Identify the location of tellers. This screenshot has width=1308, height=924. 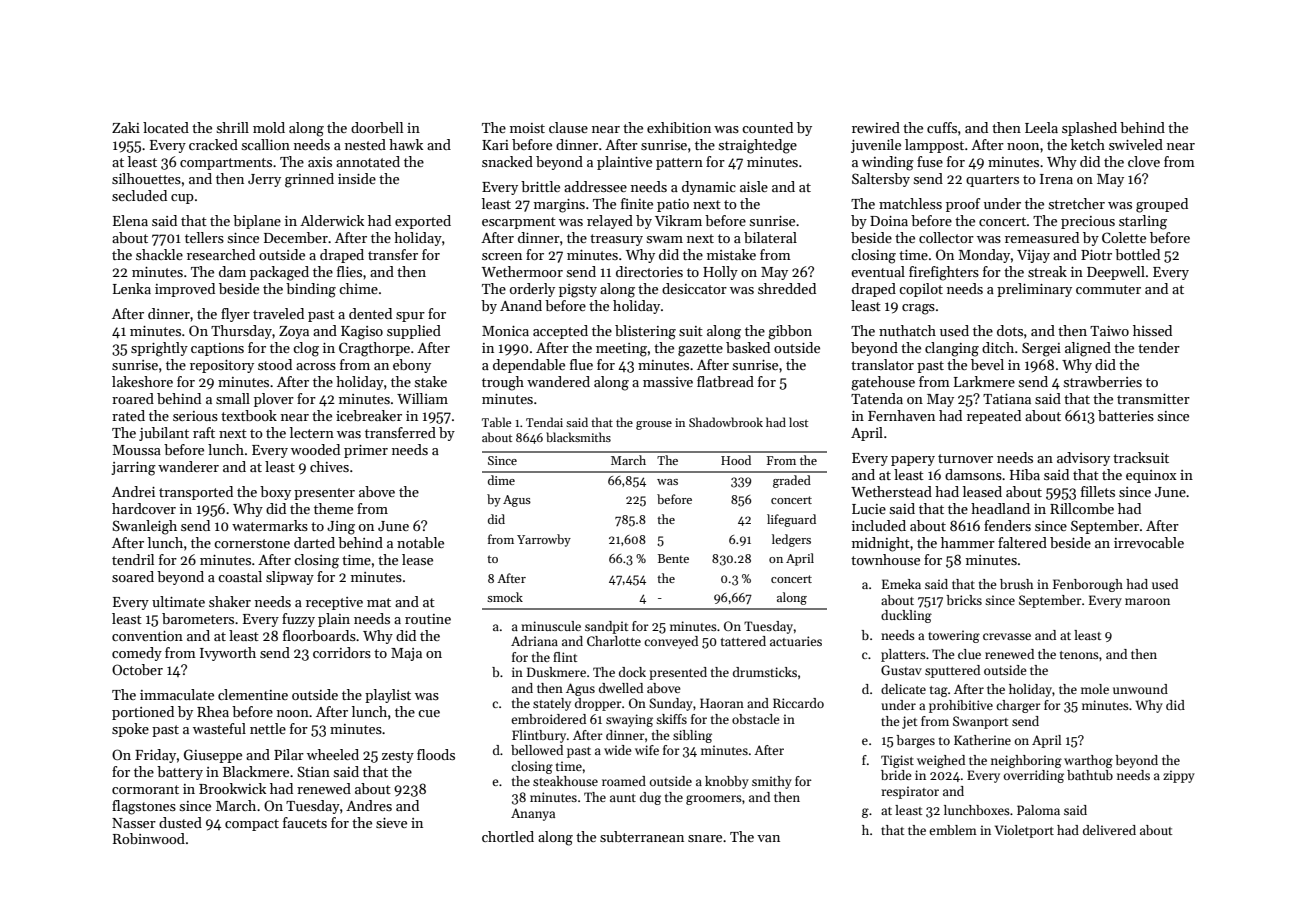
(204, 237).
